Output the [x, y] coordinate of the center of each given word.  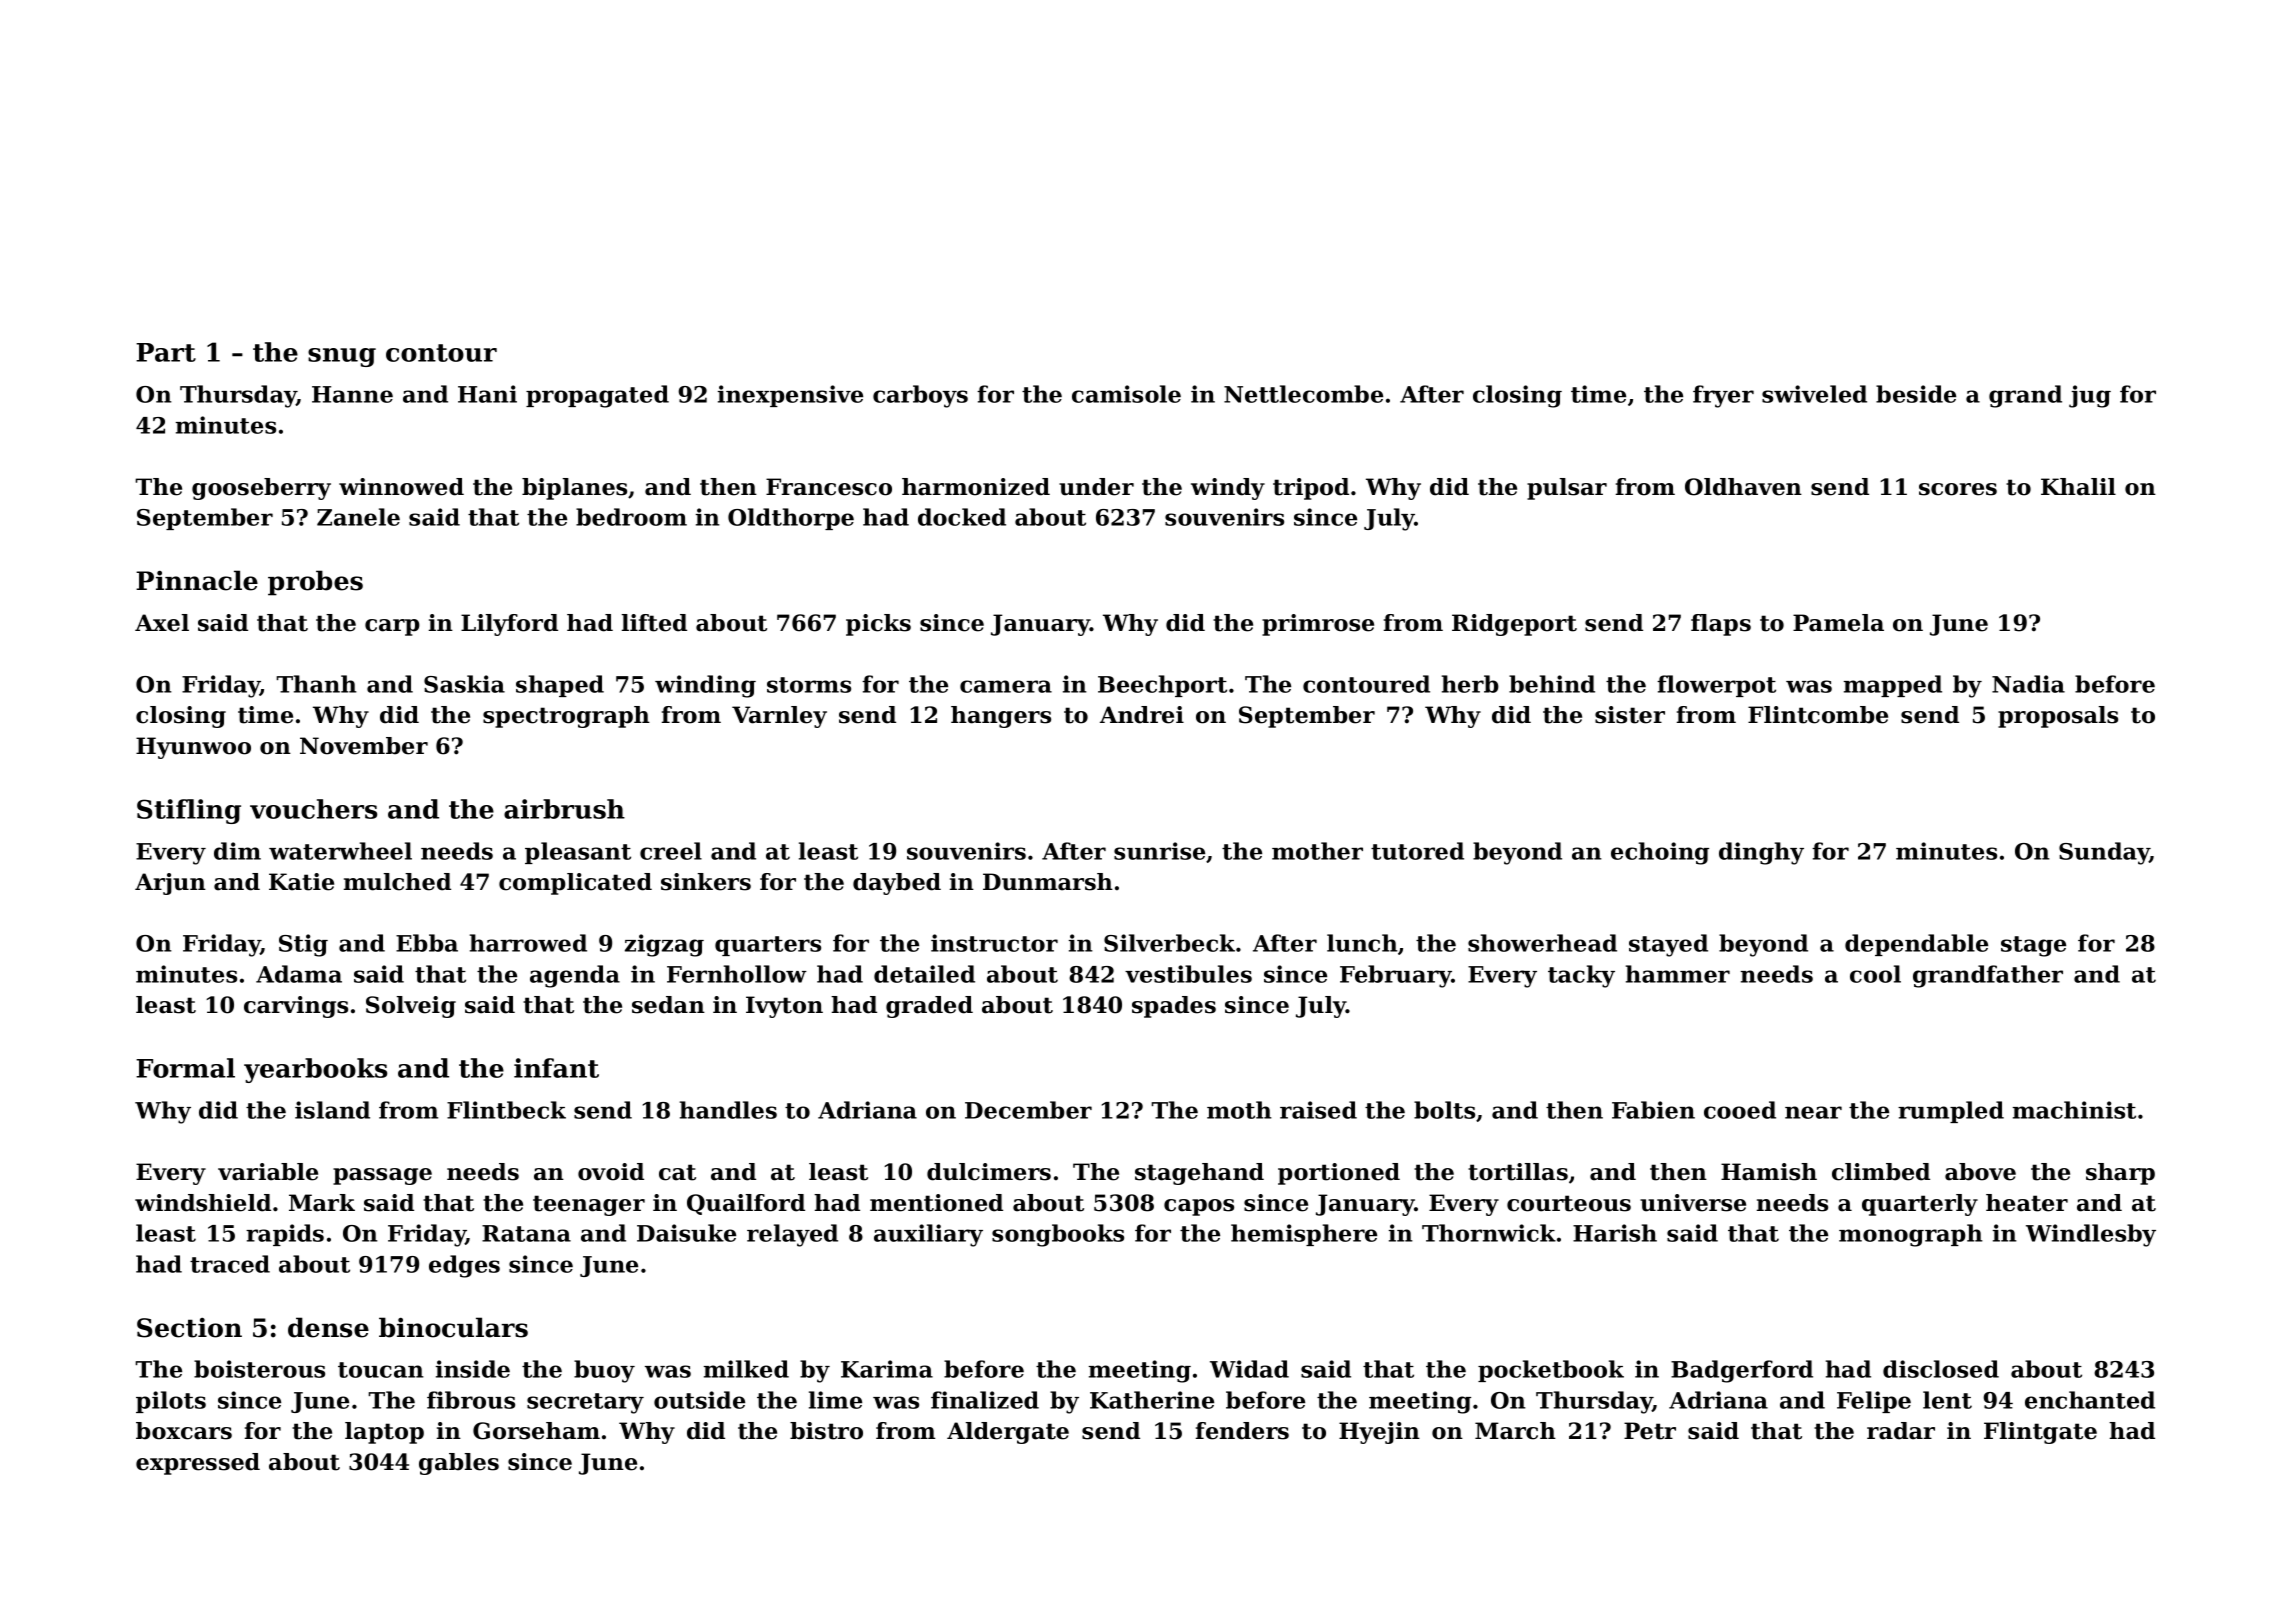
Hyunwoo [193, 748]
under [1096, 487]
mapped [1893, 686]
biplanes [574, 489]
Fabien [1653, 1110]
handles [728, 1110]
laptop [384, 1433]
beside [1916, 394]
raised [1318, 1110]
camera [1006, 686]
